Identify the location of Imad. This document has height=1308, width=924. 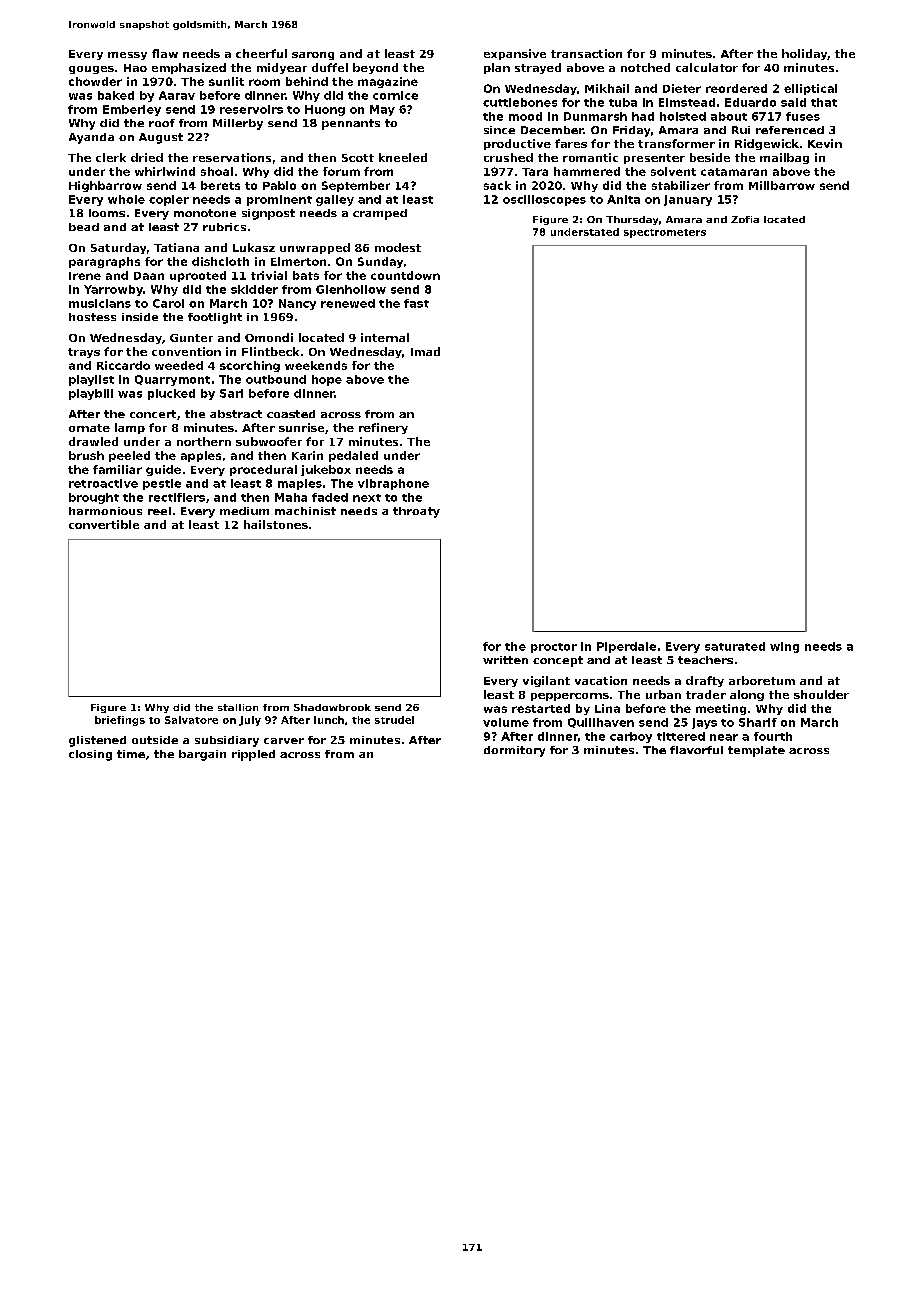
(425, 351).
